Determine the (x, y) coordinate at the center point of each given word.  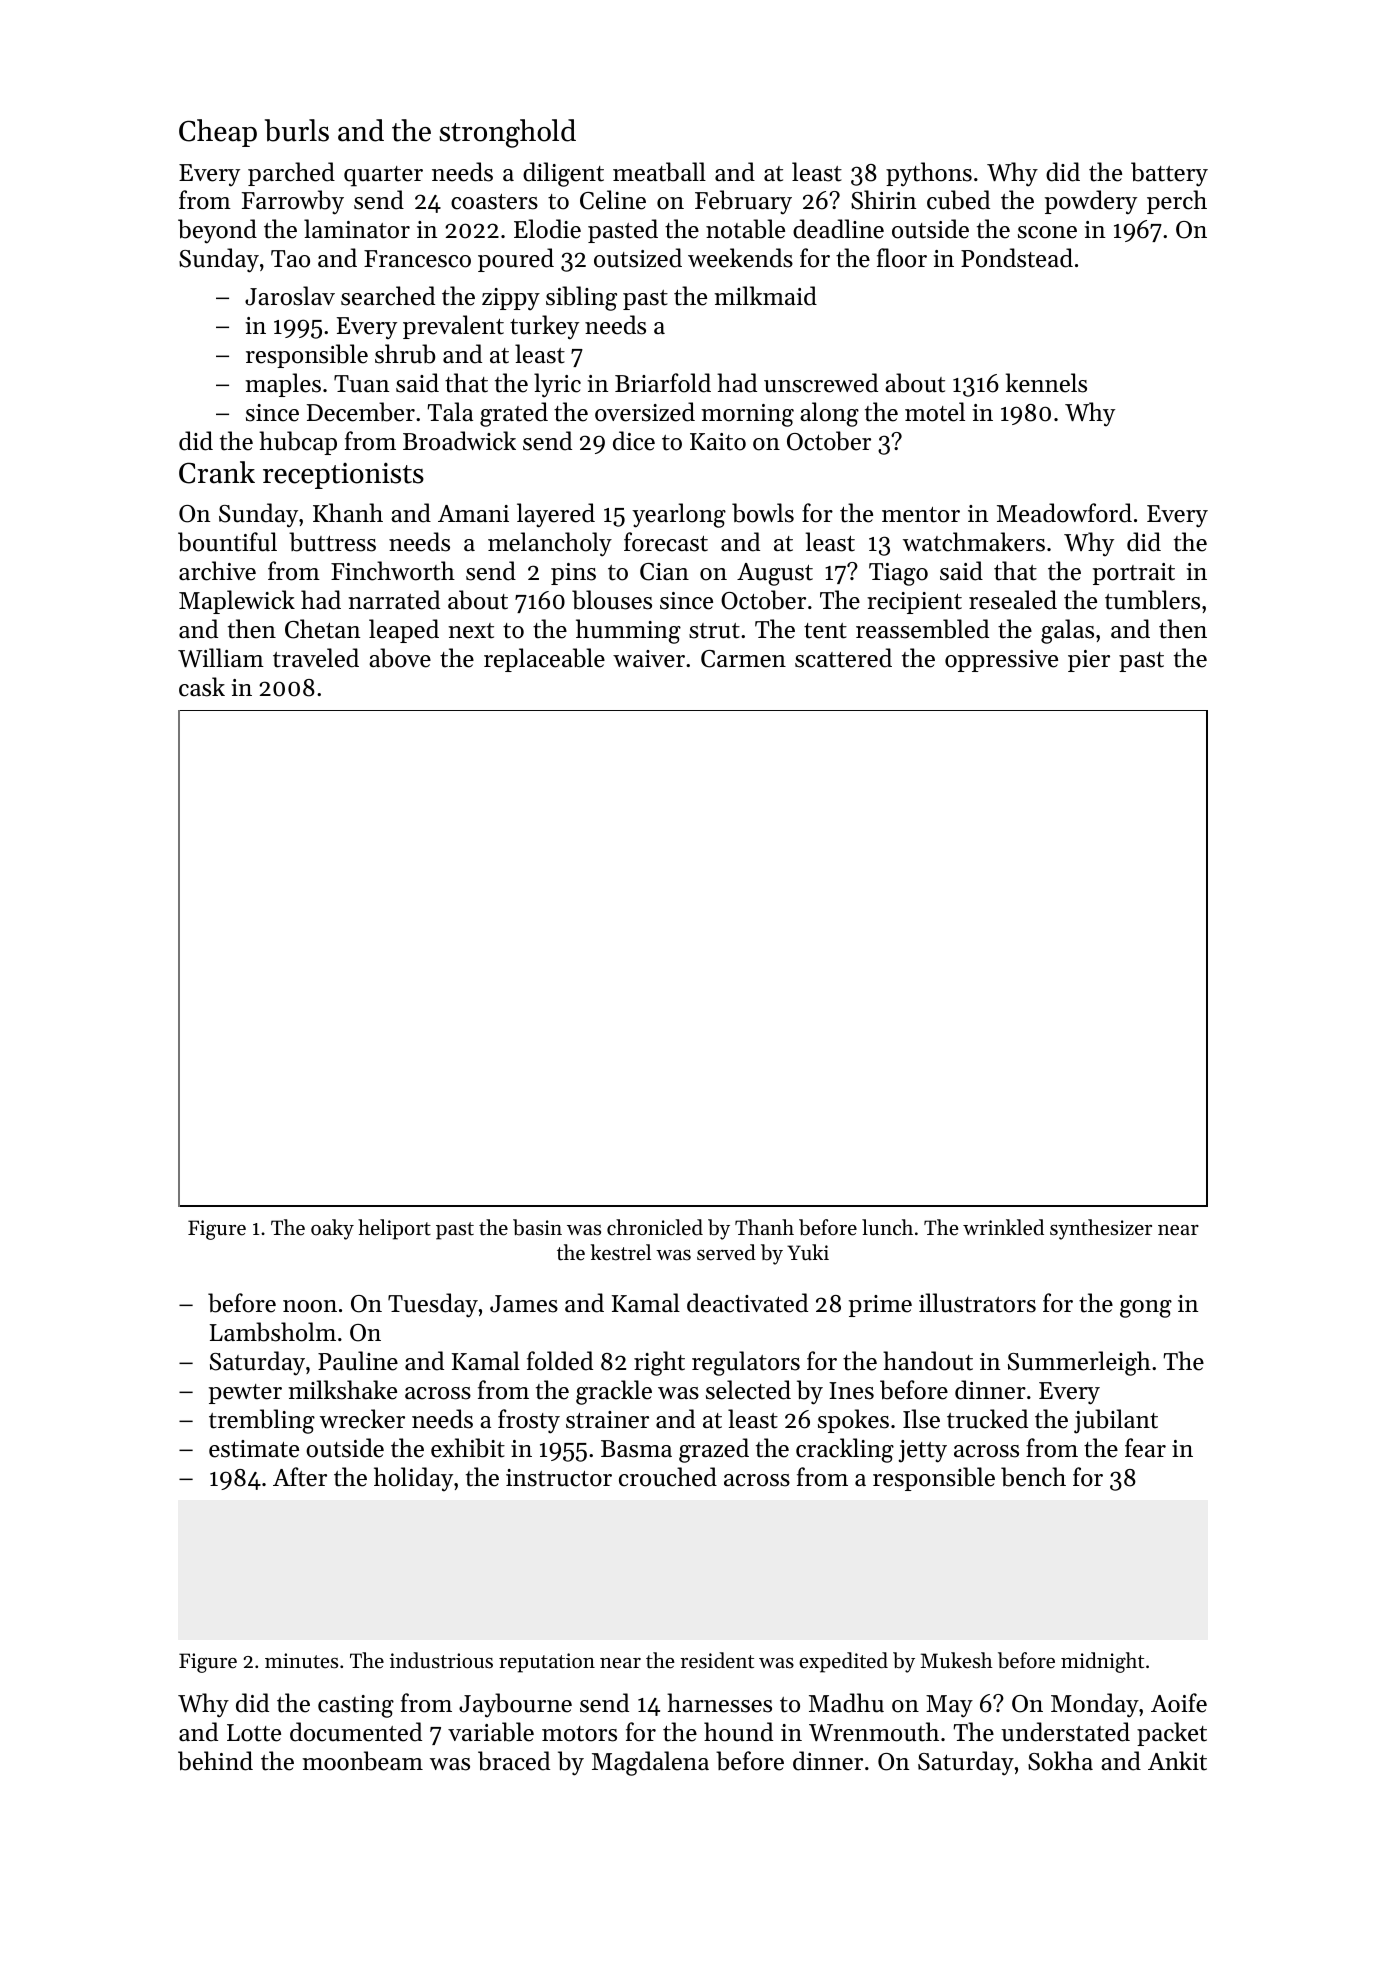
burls (297, 130)
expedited (843, 1662)
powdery (1091, 202)
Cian (664, 572)
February (743, 202)
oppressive (1001, 661)
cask (202, 687)
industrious (441, 1660)
